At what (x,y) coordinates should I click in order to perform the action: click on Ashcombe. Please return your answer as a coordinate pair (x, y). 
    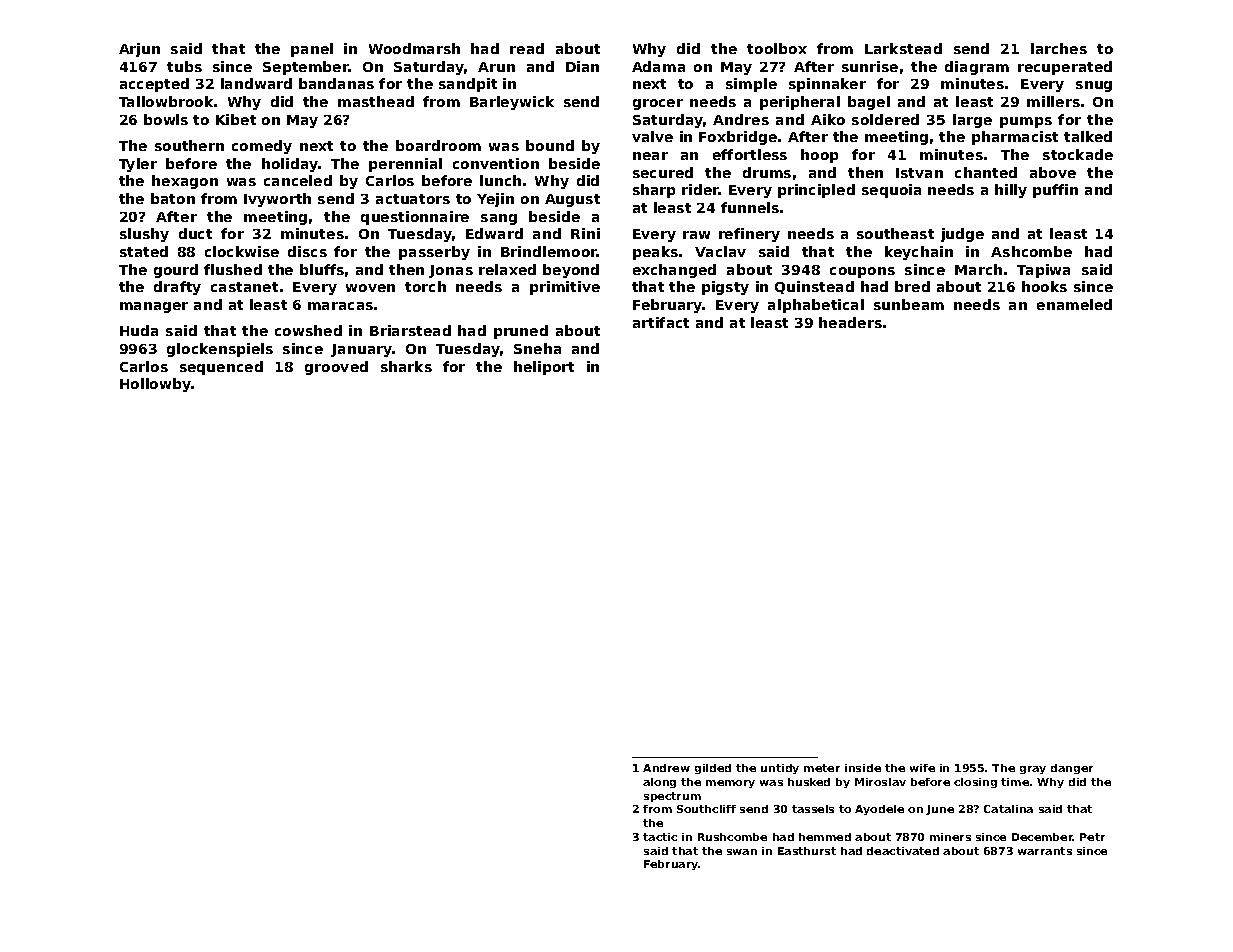
    Looking at the image, I should click on (1031, 251).
